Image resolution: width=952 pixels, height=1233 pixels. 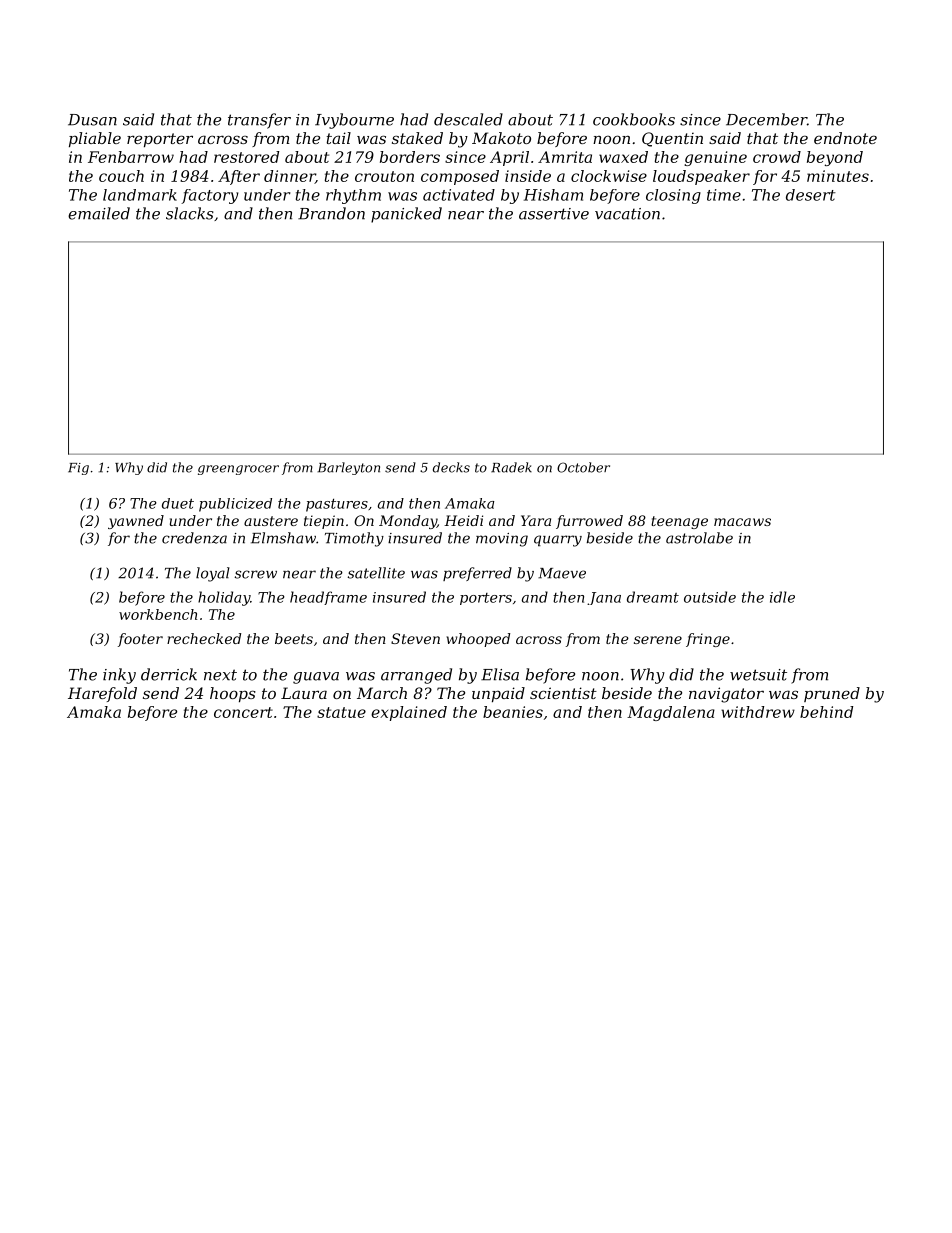 I want to click on emailed, so click(x=99, y=213).
